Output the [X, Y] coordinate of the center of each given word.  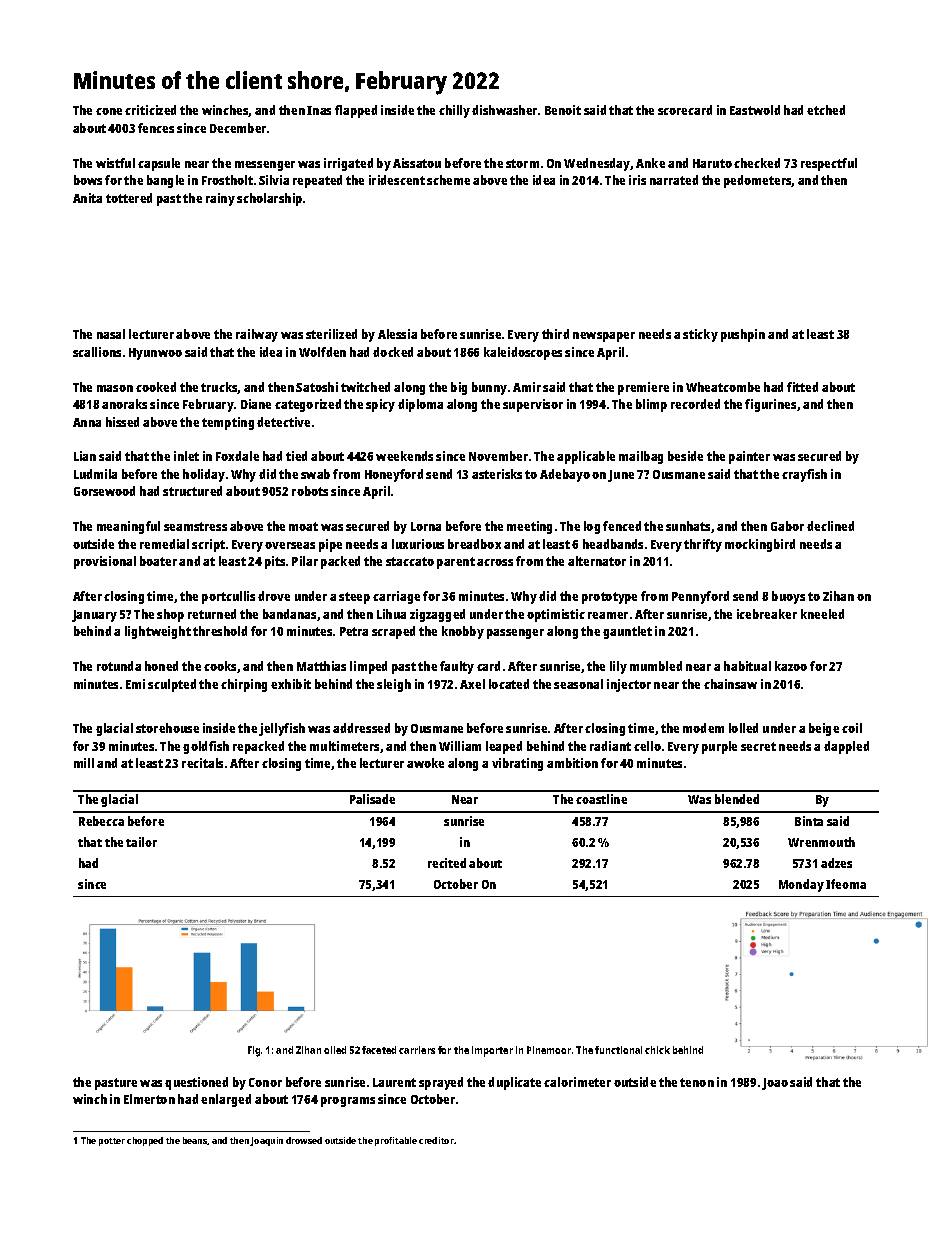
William [460, 746]
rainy [220, 199]
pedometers [758, 181]
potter [112, 1142]
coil [852, 728]
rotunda [119, 666]
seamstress [195, 526]
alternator [597, 561]
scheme [448, 180]
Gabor [787, 526]
